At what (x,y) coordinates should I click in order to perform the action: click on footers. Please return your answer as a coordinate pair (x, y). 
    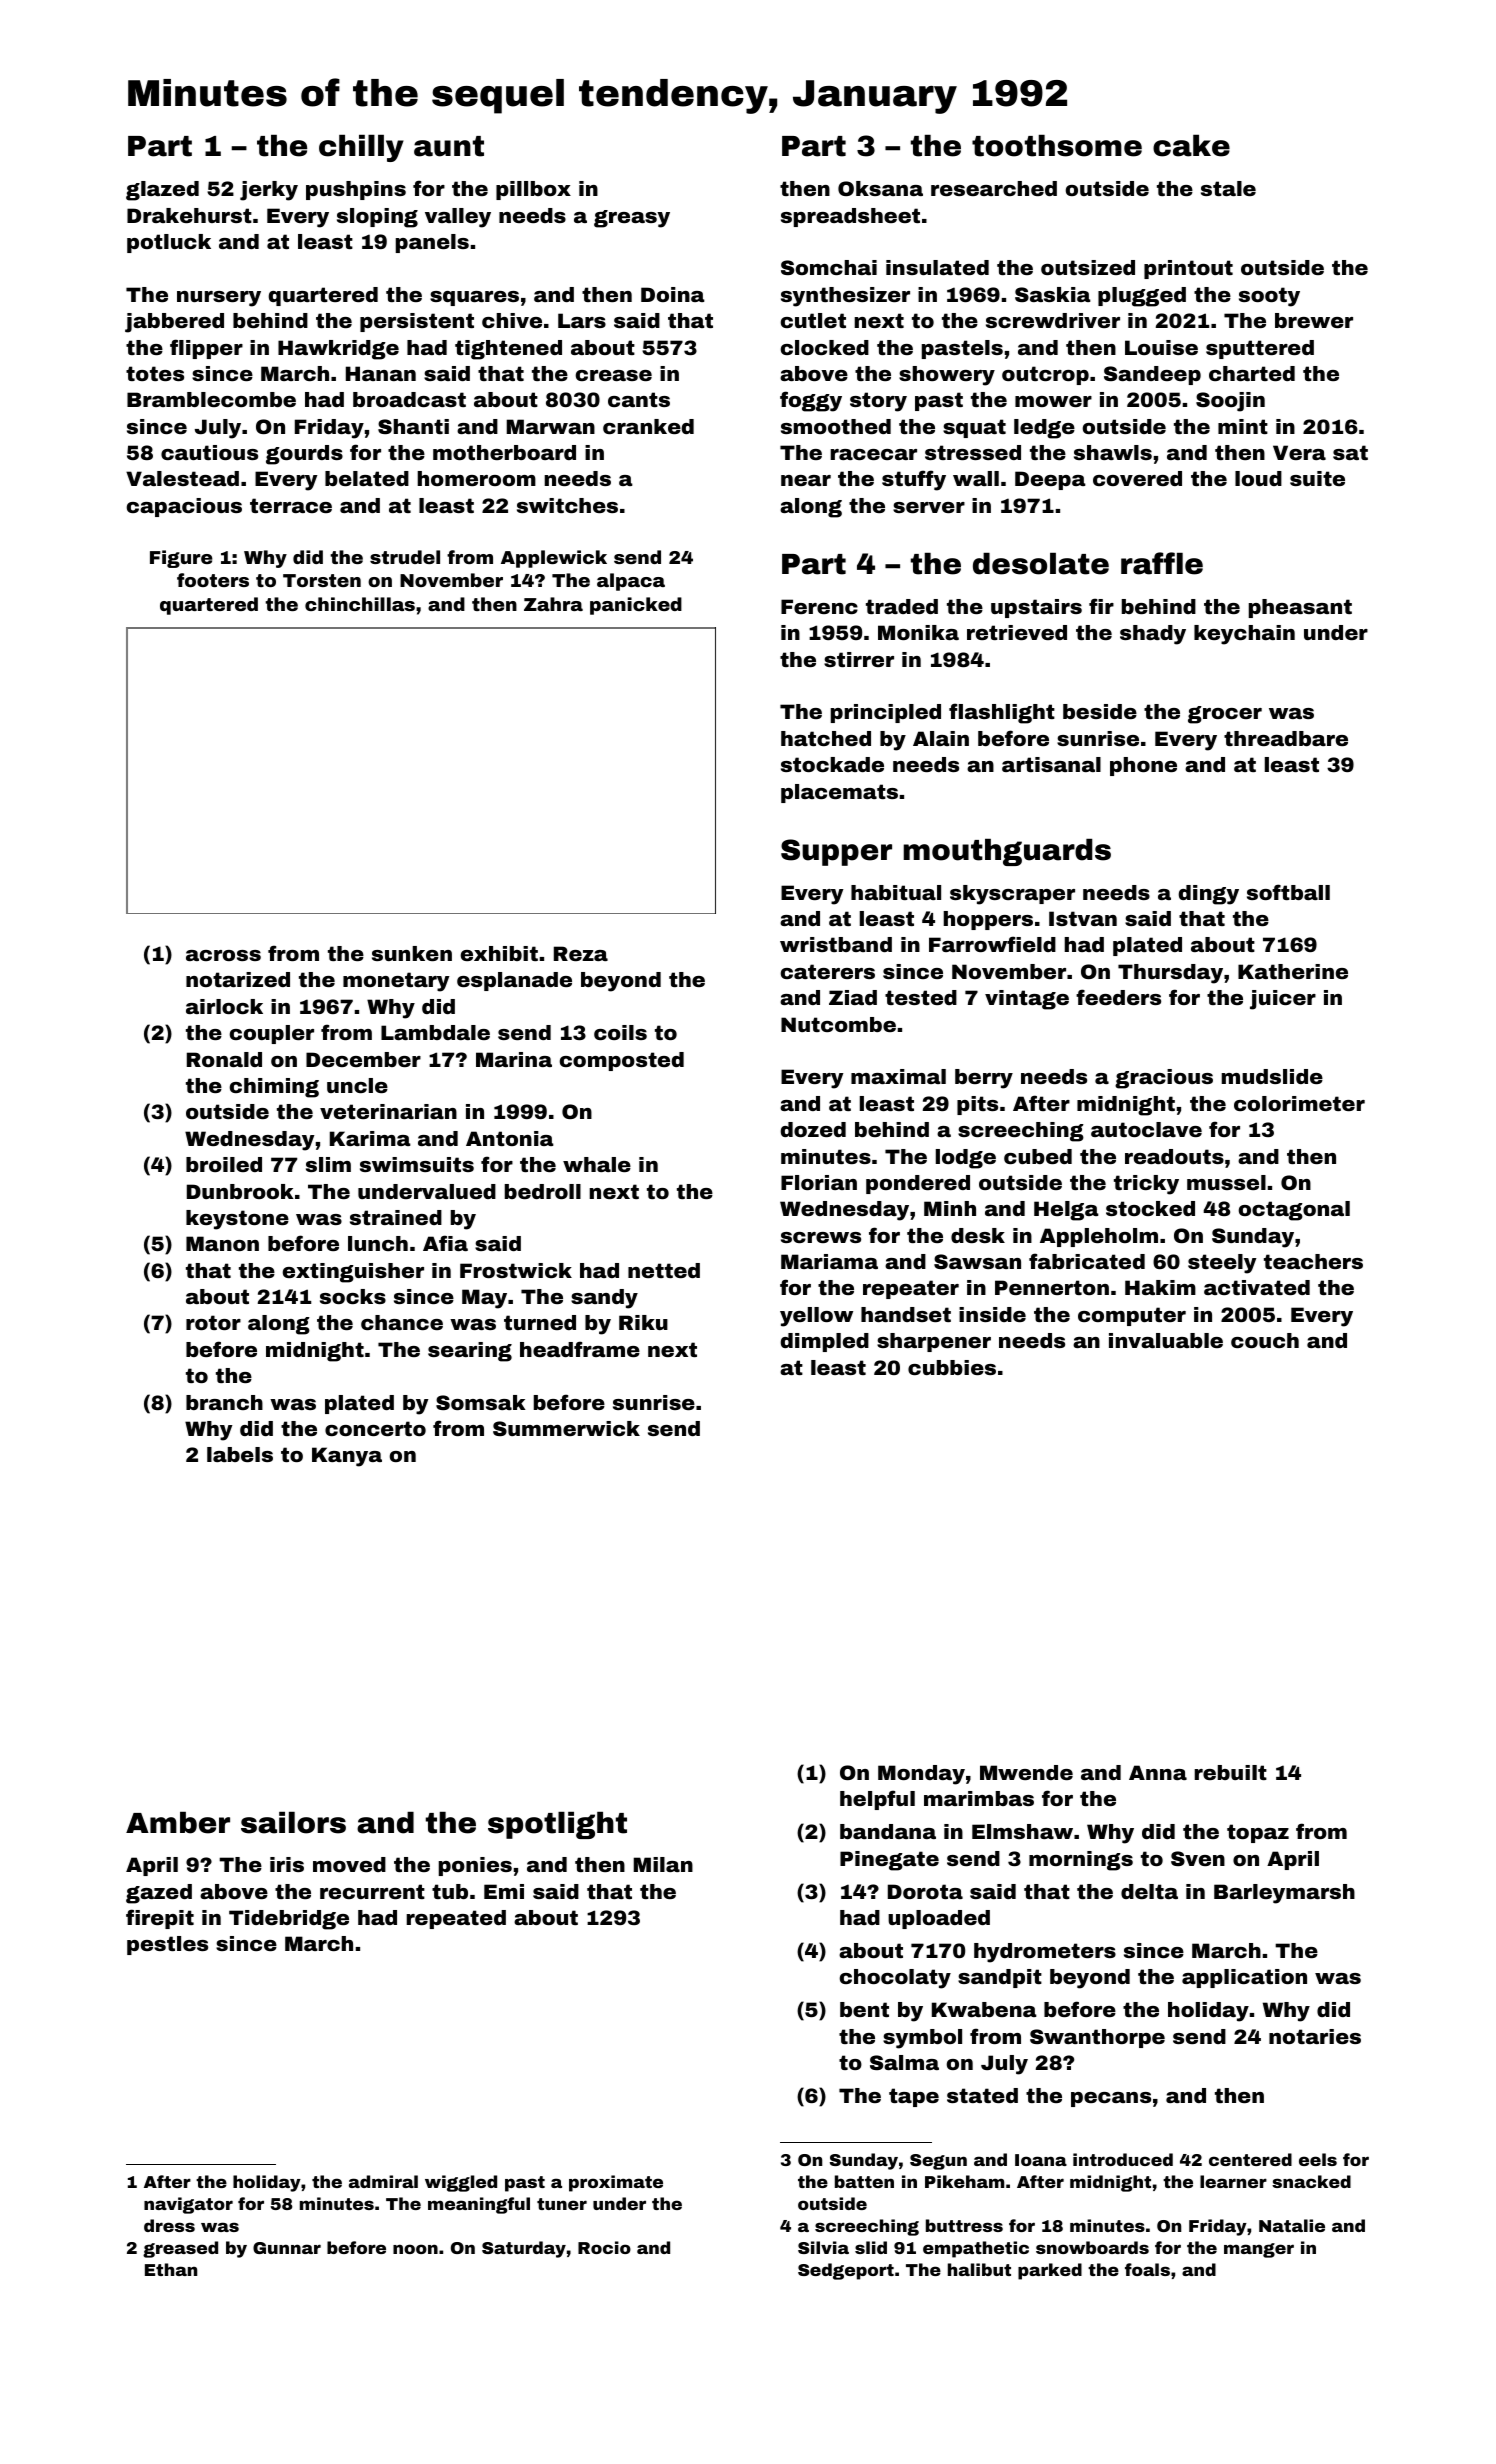
    Looking at the image, I should click on (213, 580).
